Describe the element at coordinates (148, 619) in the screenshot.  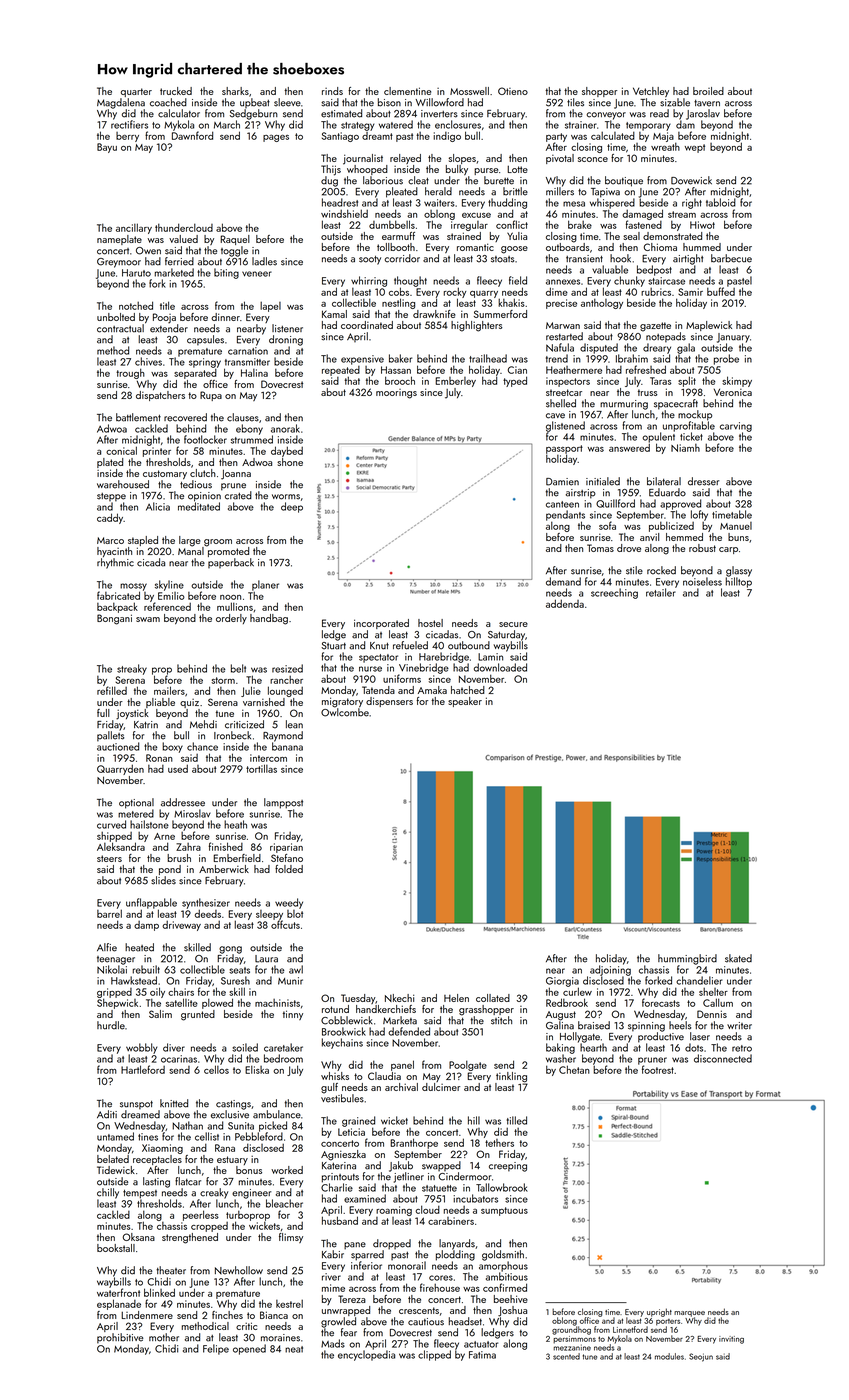
I see `swam` at that location.
